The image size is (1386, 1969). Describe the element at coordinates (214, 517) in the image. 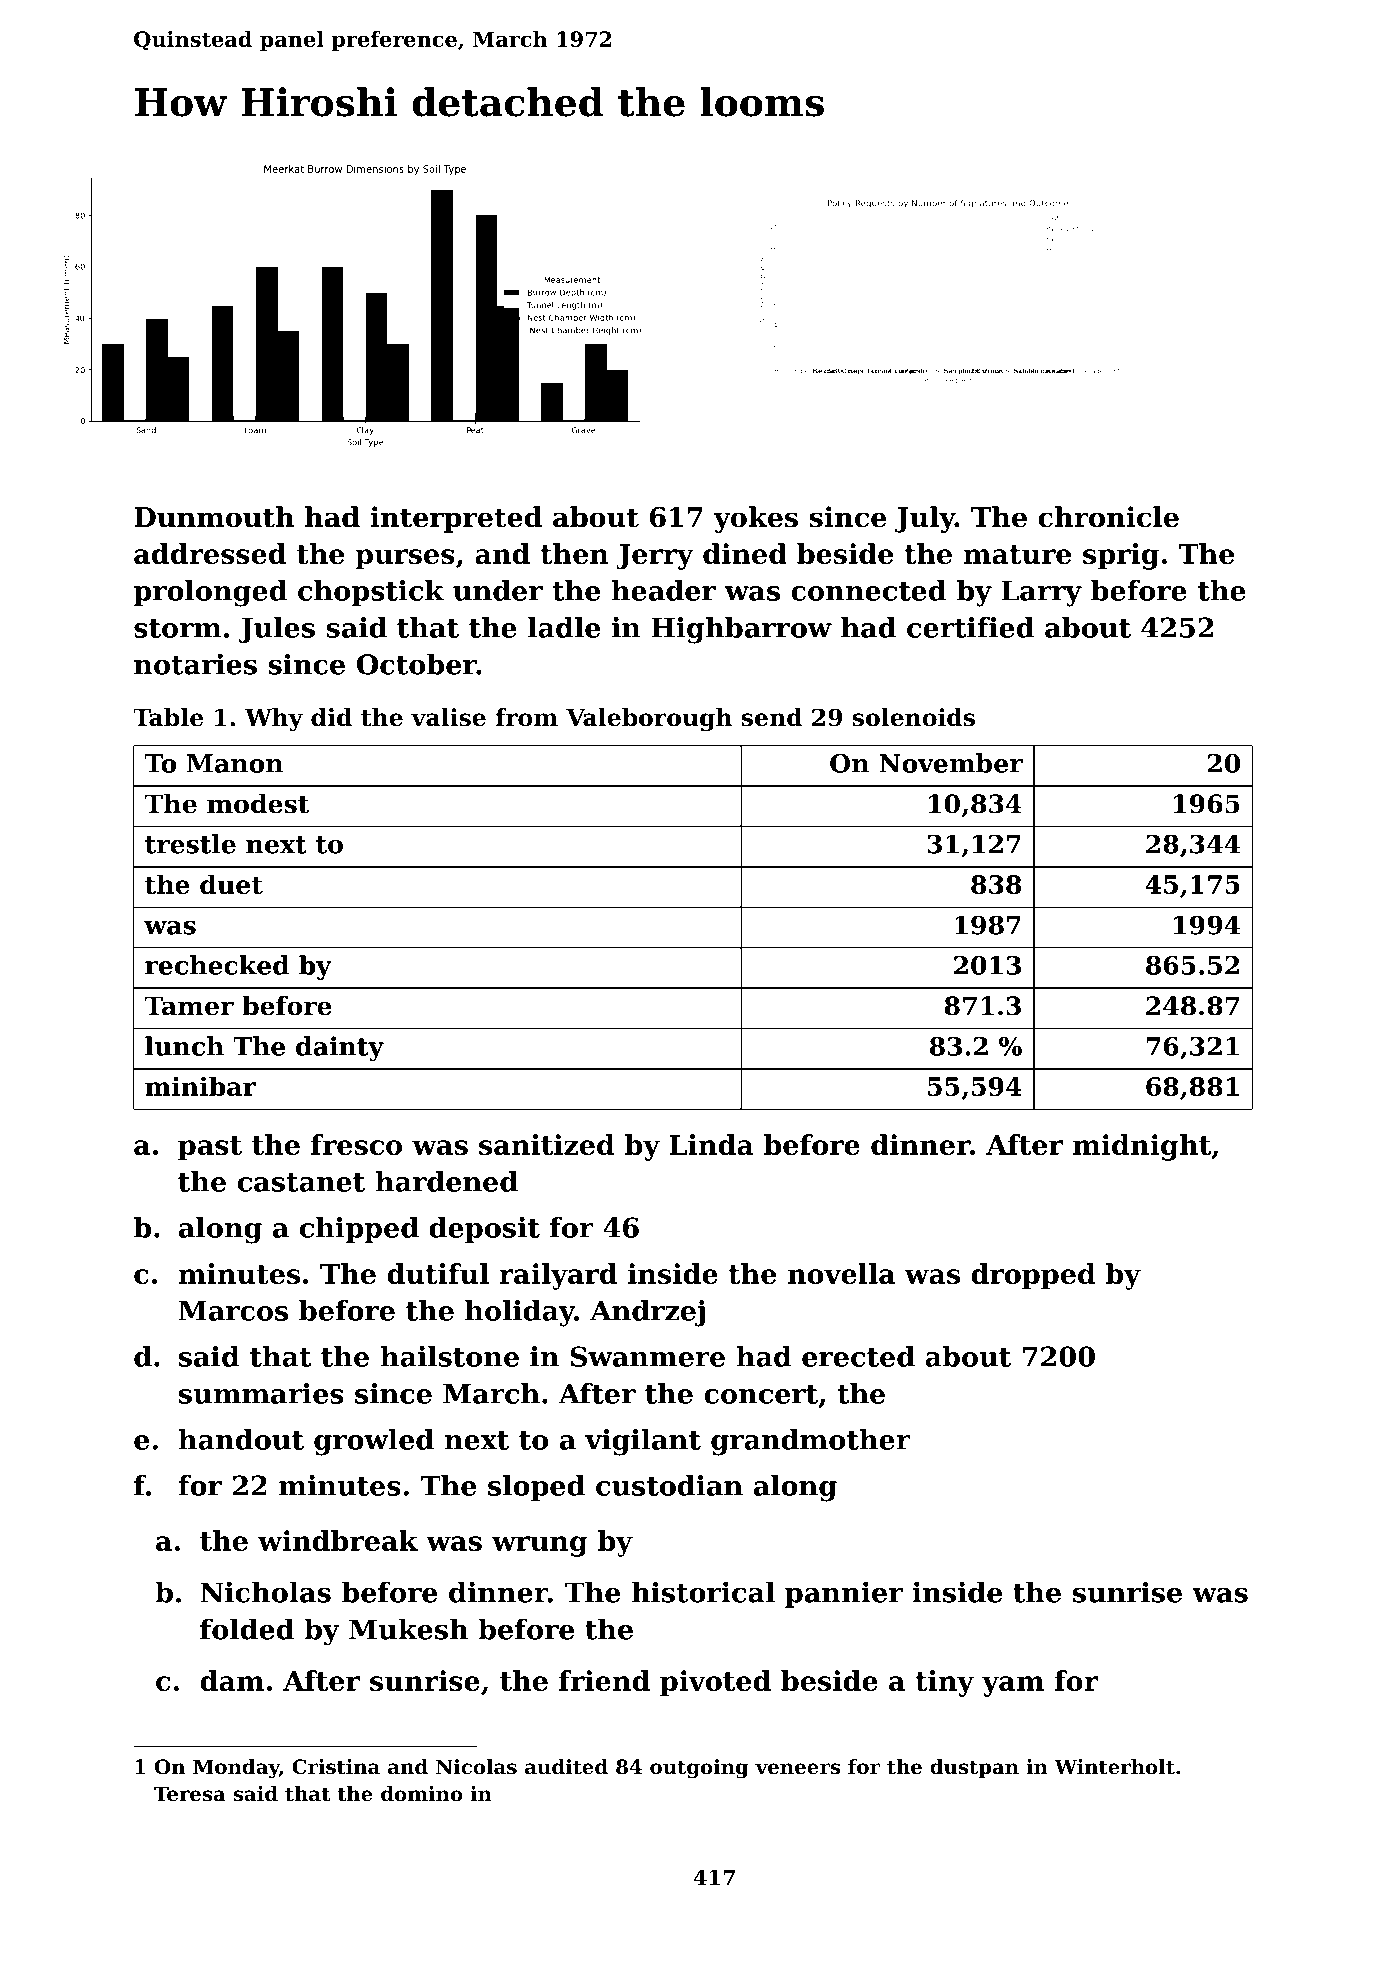

I see `Dunmouth` at that location.
